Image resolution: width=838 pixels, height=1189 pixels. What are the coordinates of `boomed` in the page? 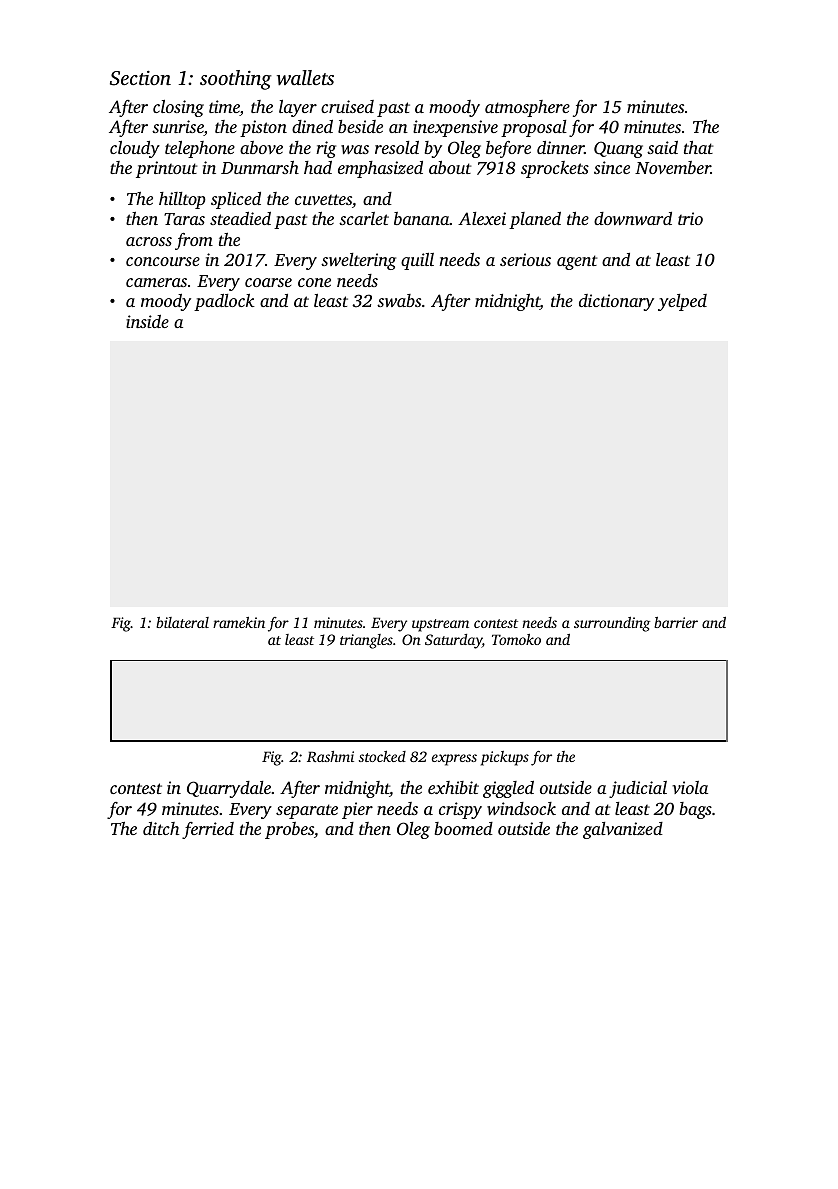 It's located at (463, 828).
